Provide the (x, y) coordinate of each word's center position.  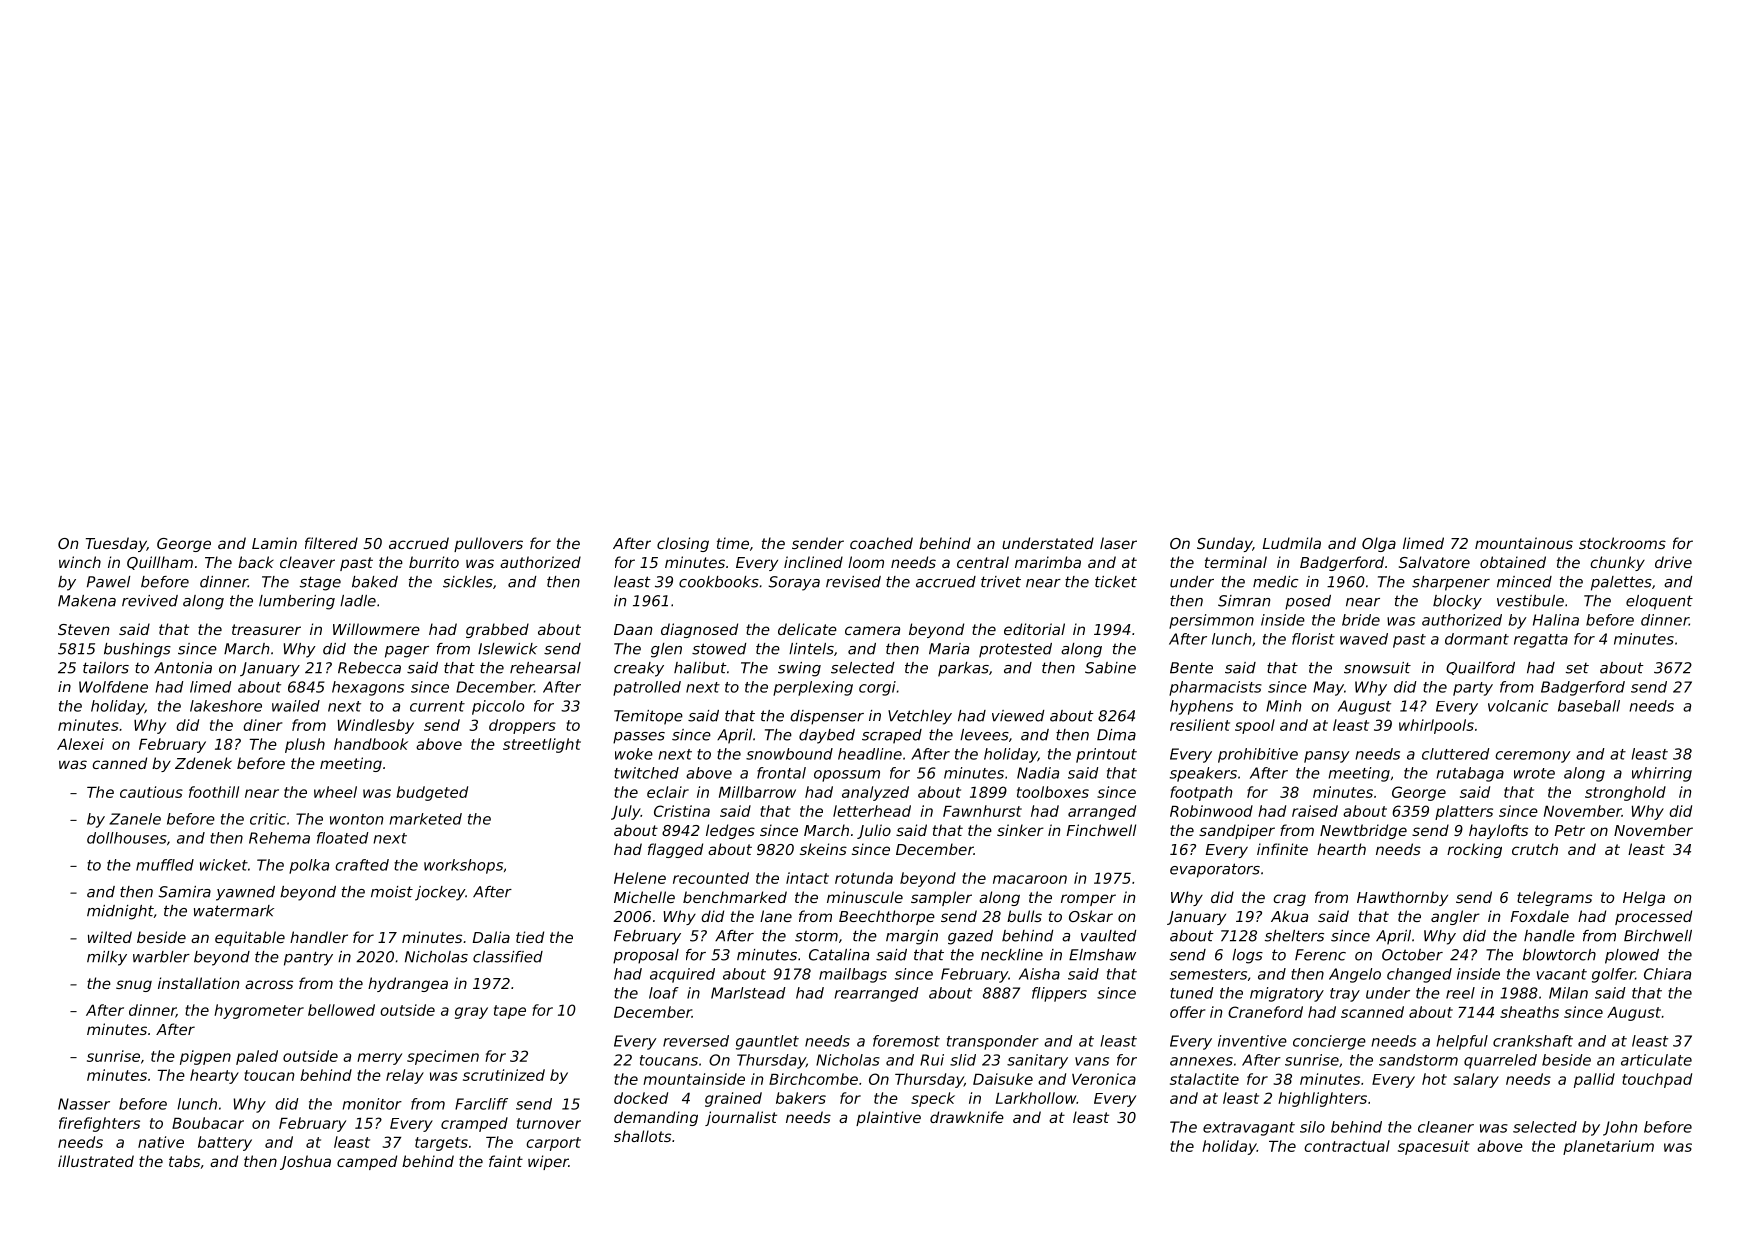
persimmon (1211, 621)
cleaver (307, 562)
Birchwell (1658, 936)
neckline (1012, 955)
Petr (1570, 830)
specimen (443, 1057)
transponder (993, 1042)
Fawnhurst (982, 811)
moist (392, 892)
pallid (1594, 1080)
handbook (371, 744)
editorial (1034, 629)
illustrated (96, 1161)
